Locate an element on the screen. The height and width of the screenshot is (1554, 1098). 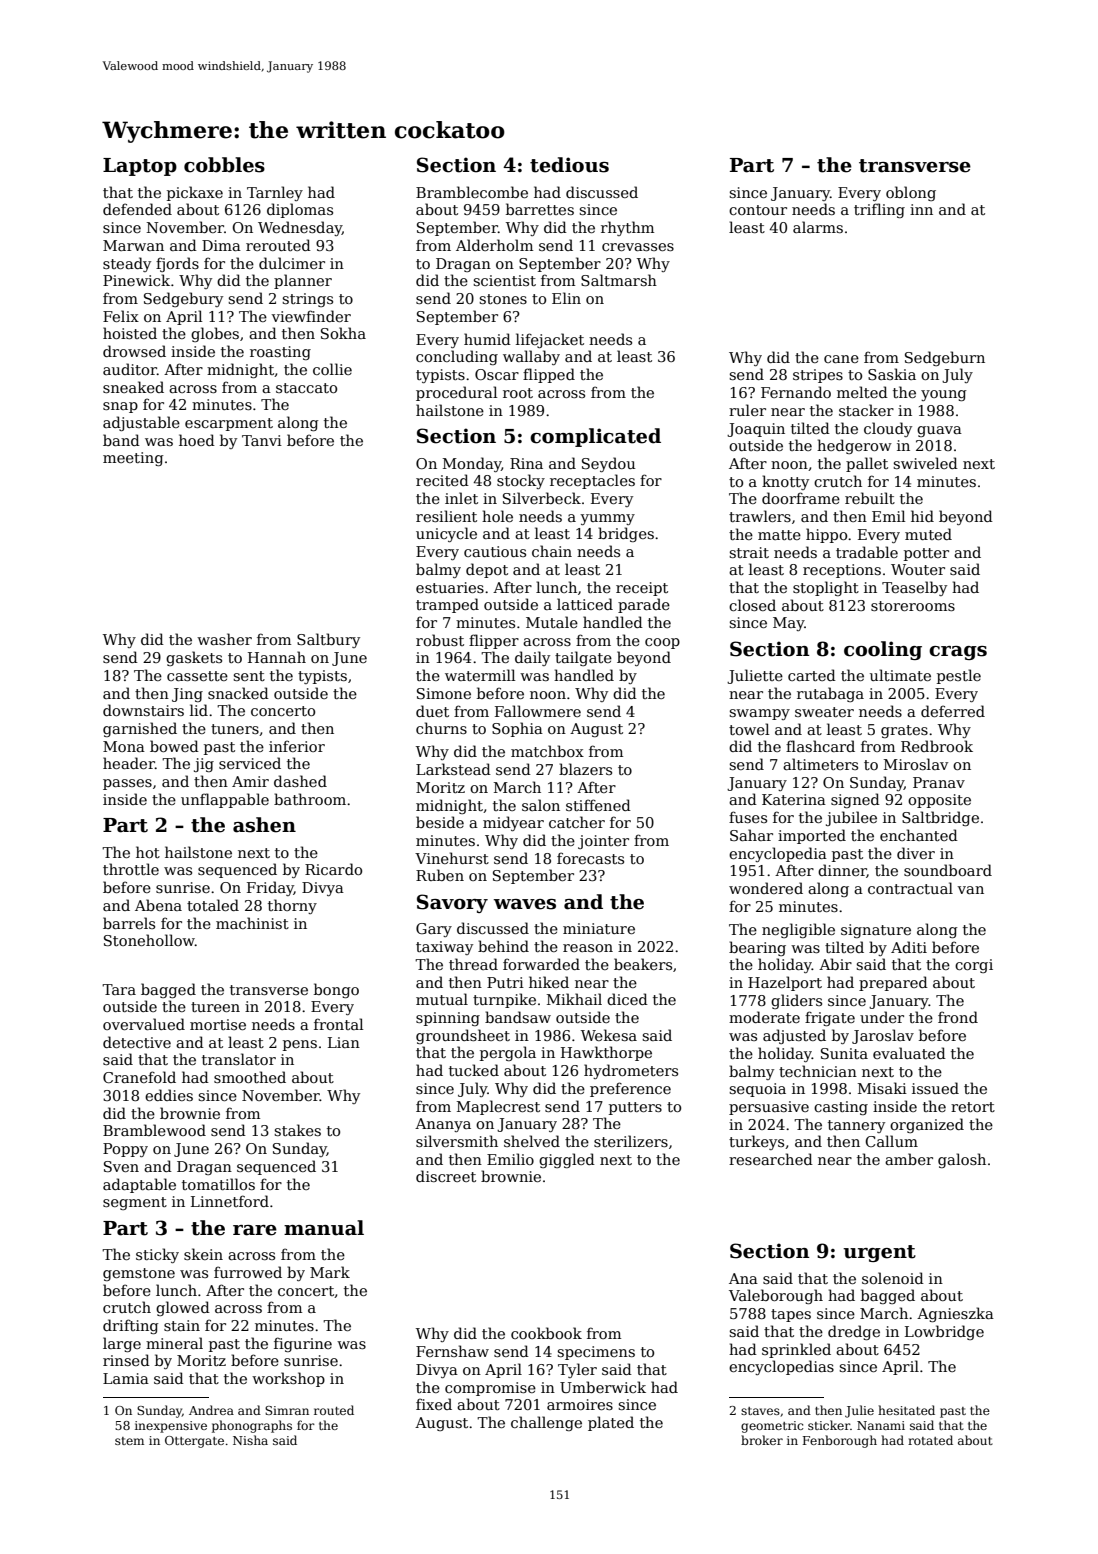
cobbles is located at coordinates (224, 165).
